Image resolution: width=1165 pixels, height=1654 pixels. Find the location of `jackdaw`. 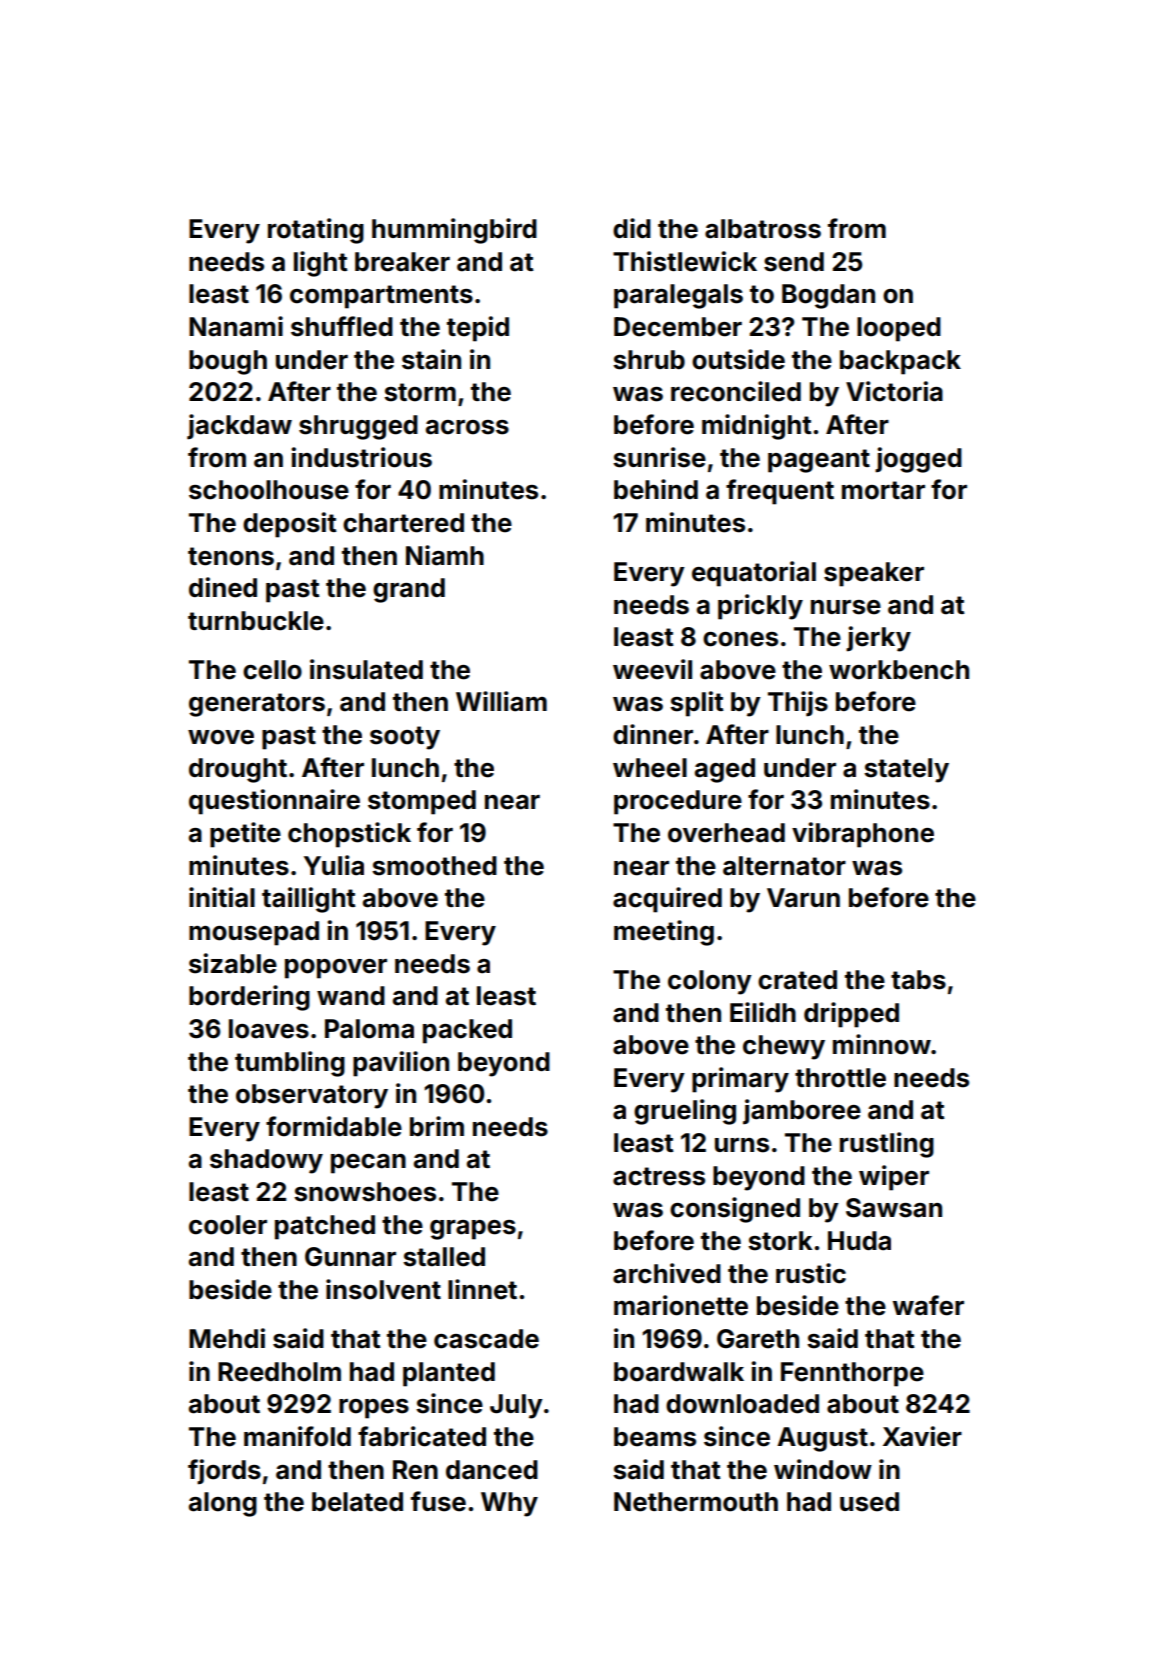

jackdaw is located at coordinates (239, 427).
